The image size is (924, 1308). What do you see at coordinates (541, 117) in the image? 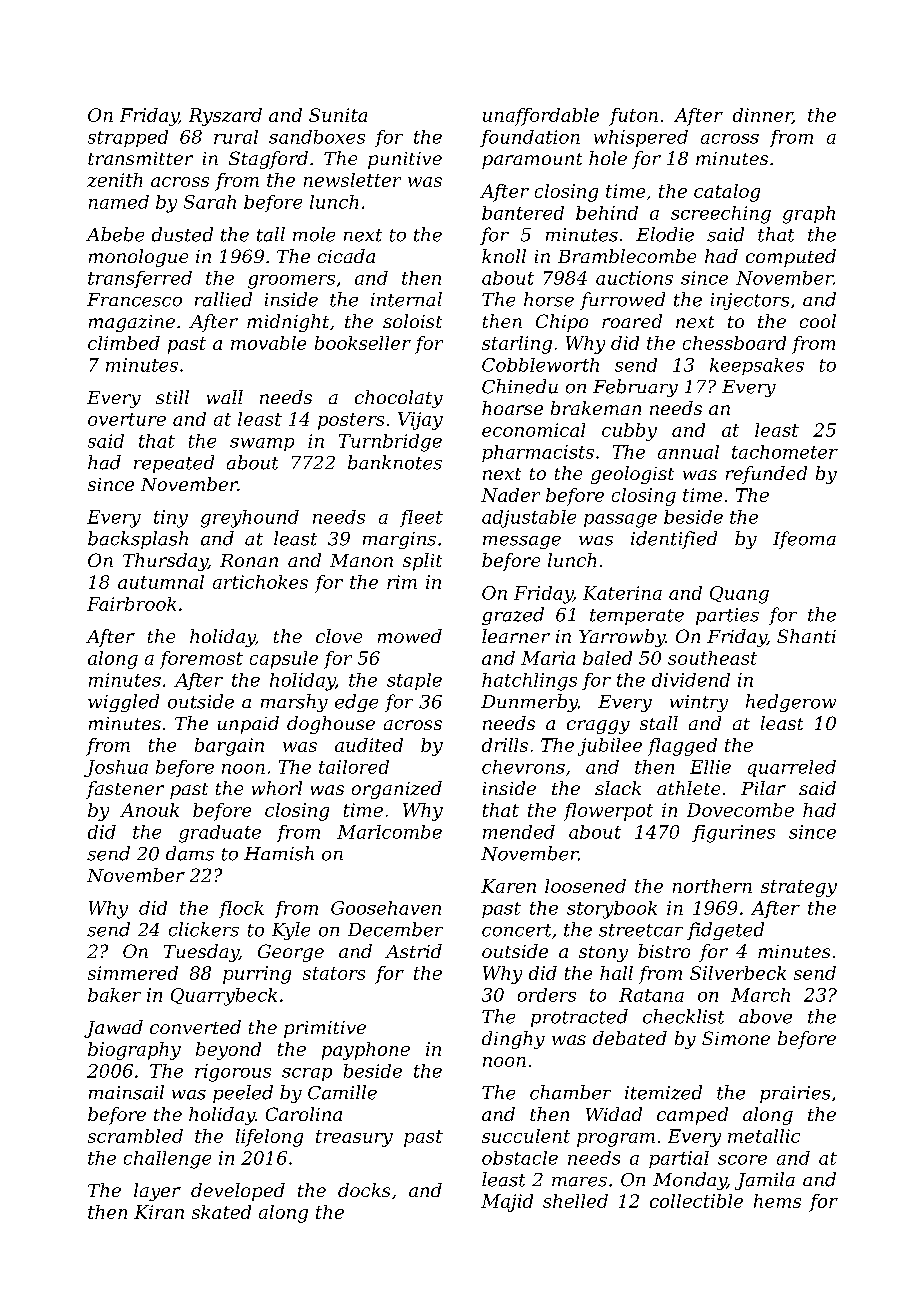
I see `unaffordable` at bounding box center [541, 117].
